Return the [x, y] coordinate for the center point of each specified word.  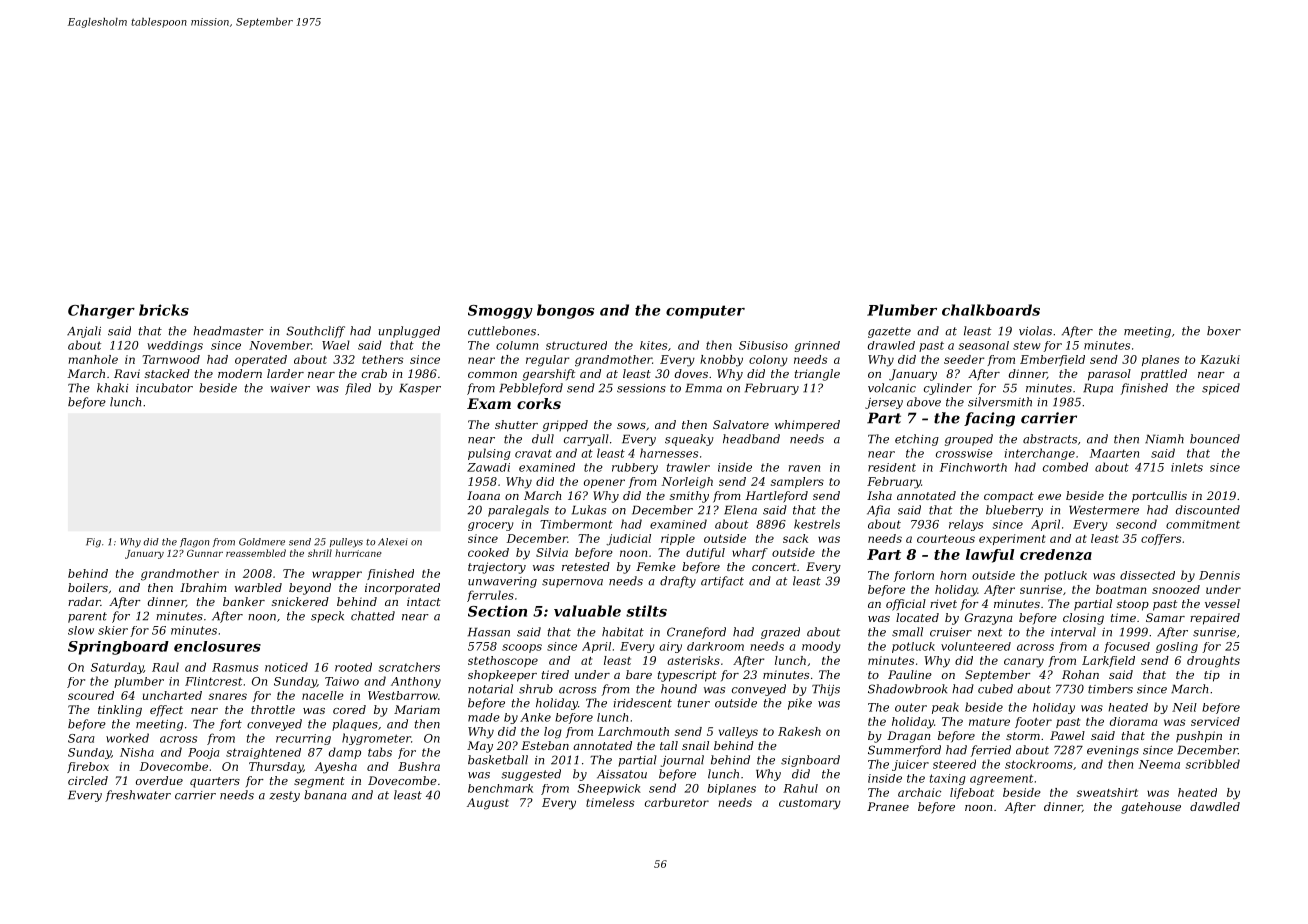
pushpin [1199, 737]
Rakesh [799, 731]
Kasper [420, 389]
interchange [1040, 454]
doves [691, 373]
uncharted [172, 695]
